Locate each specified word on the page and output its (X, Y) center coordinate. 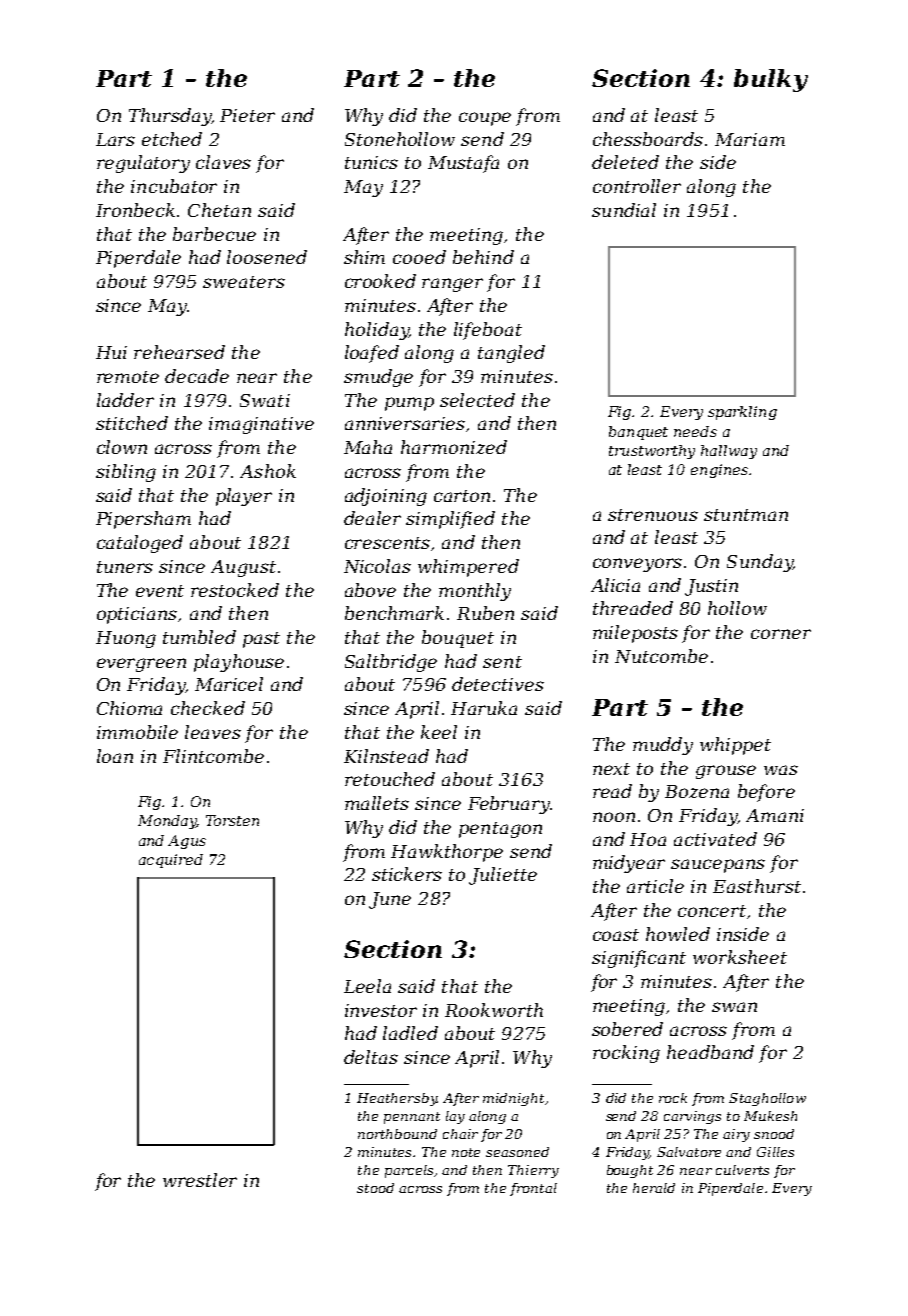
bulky (771, 80)
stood (375, 1188)
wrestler (200, 1180)
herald (654, 1188)
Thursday (170, 117)
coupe (485, 119)
